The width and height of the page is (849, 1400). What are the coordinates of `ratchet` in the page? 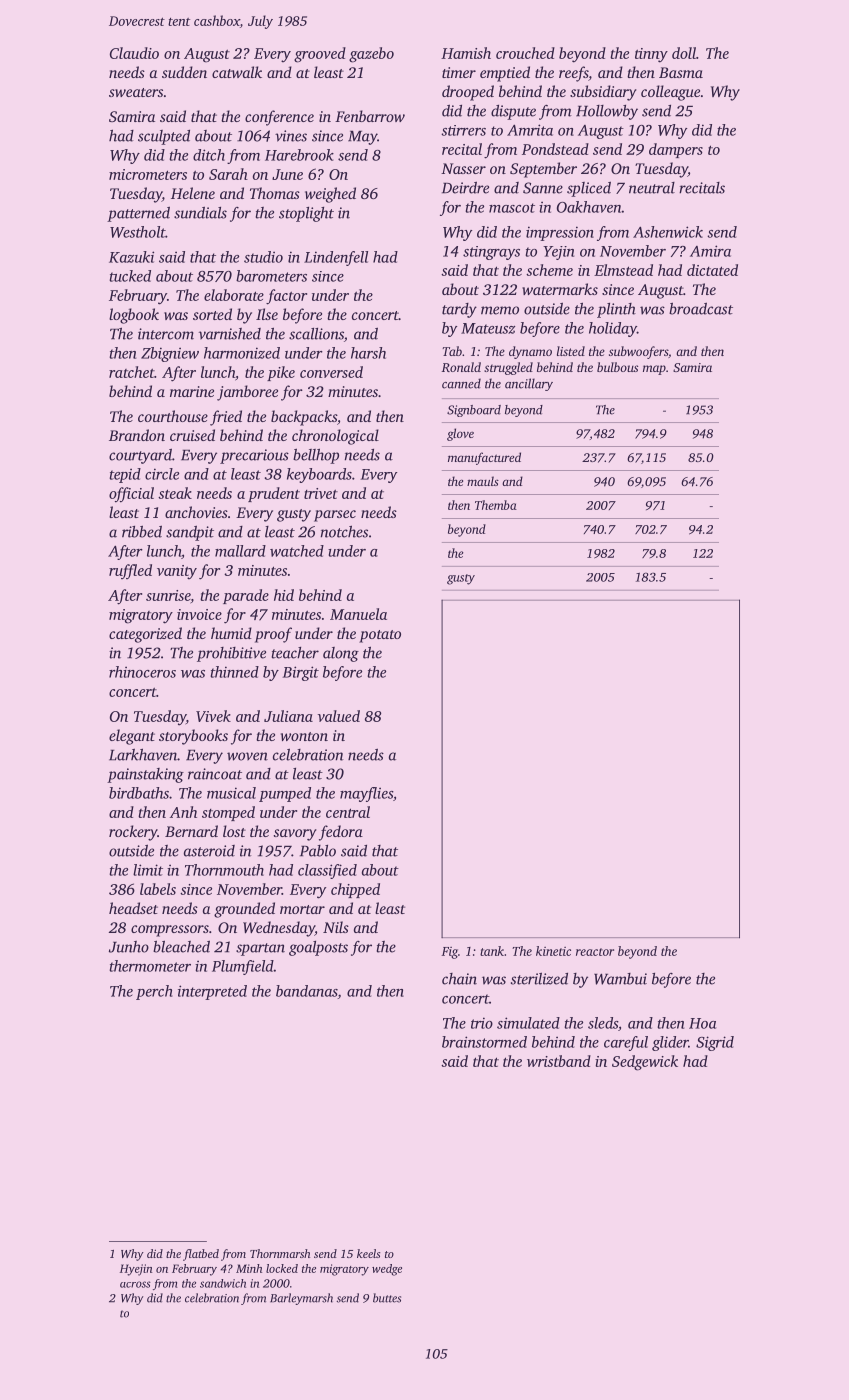 It's located at (132, 372).
